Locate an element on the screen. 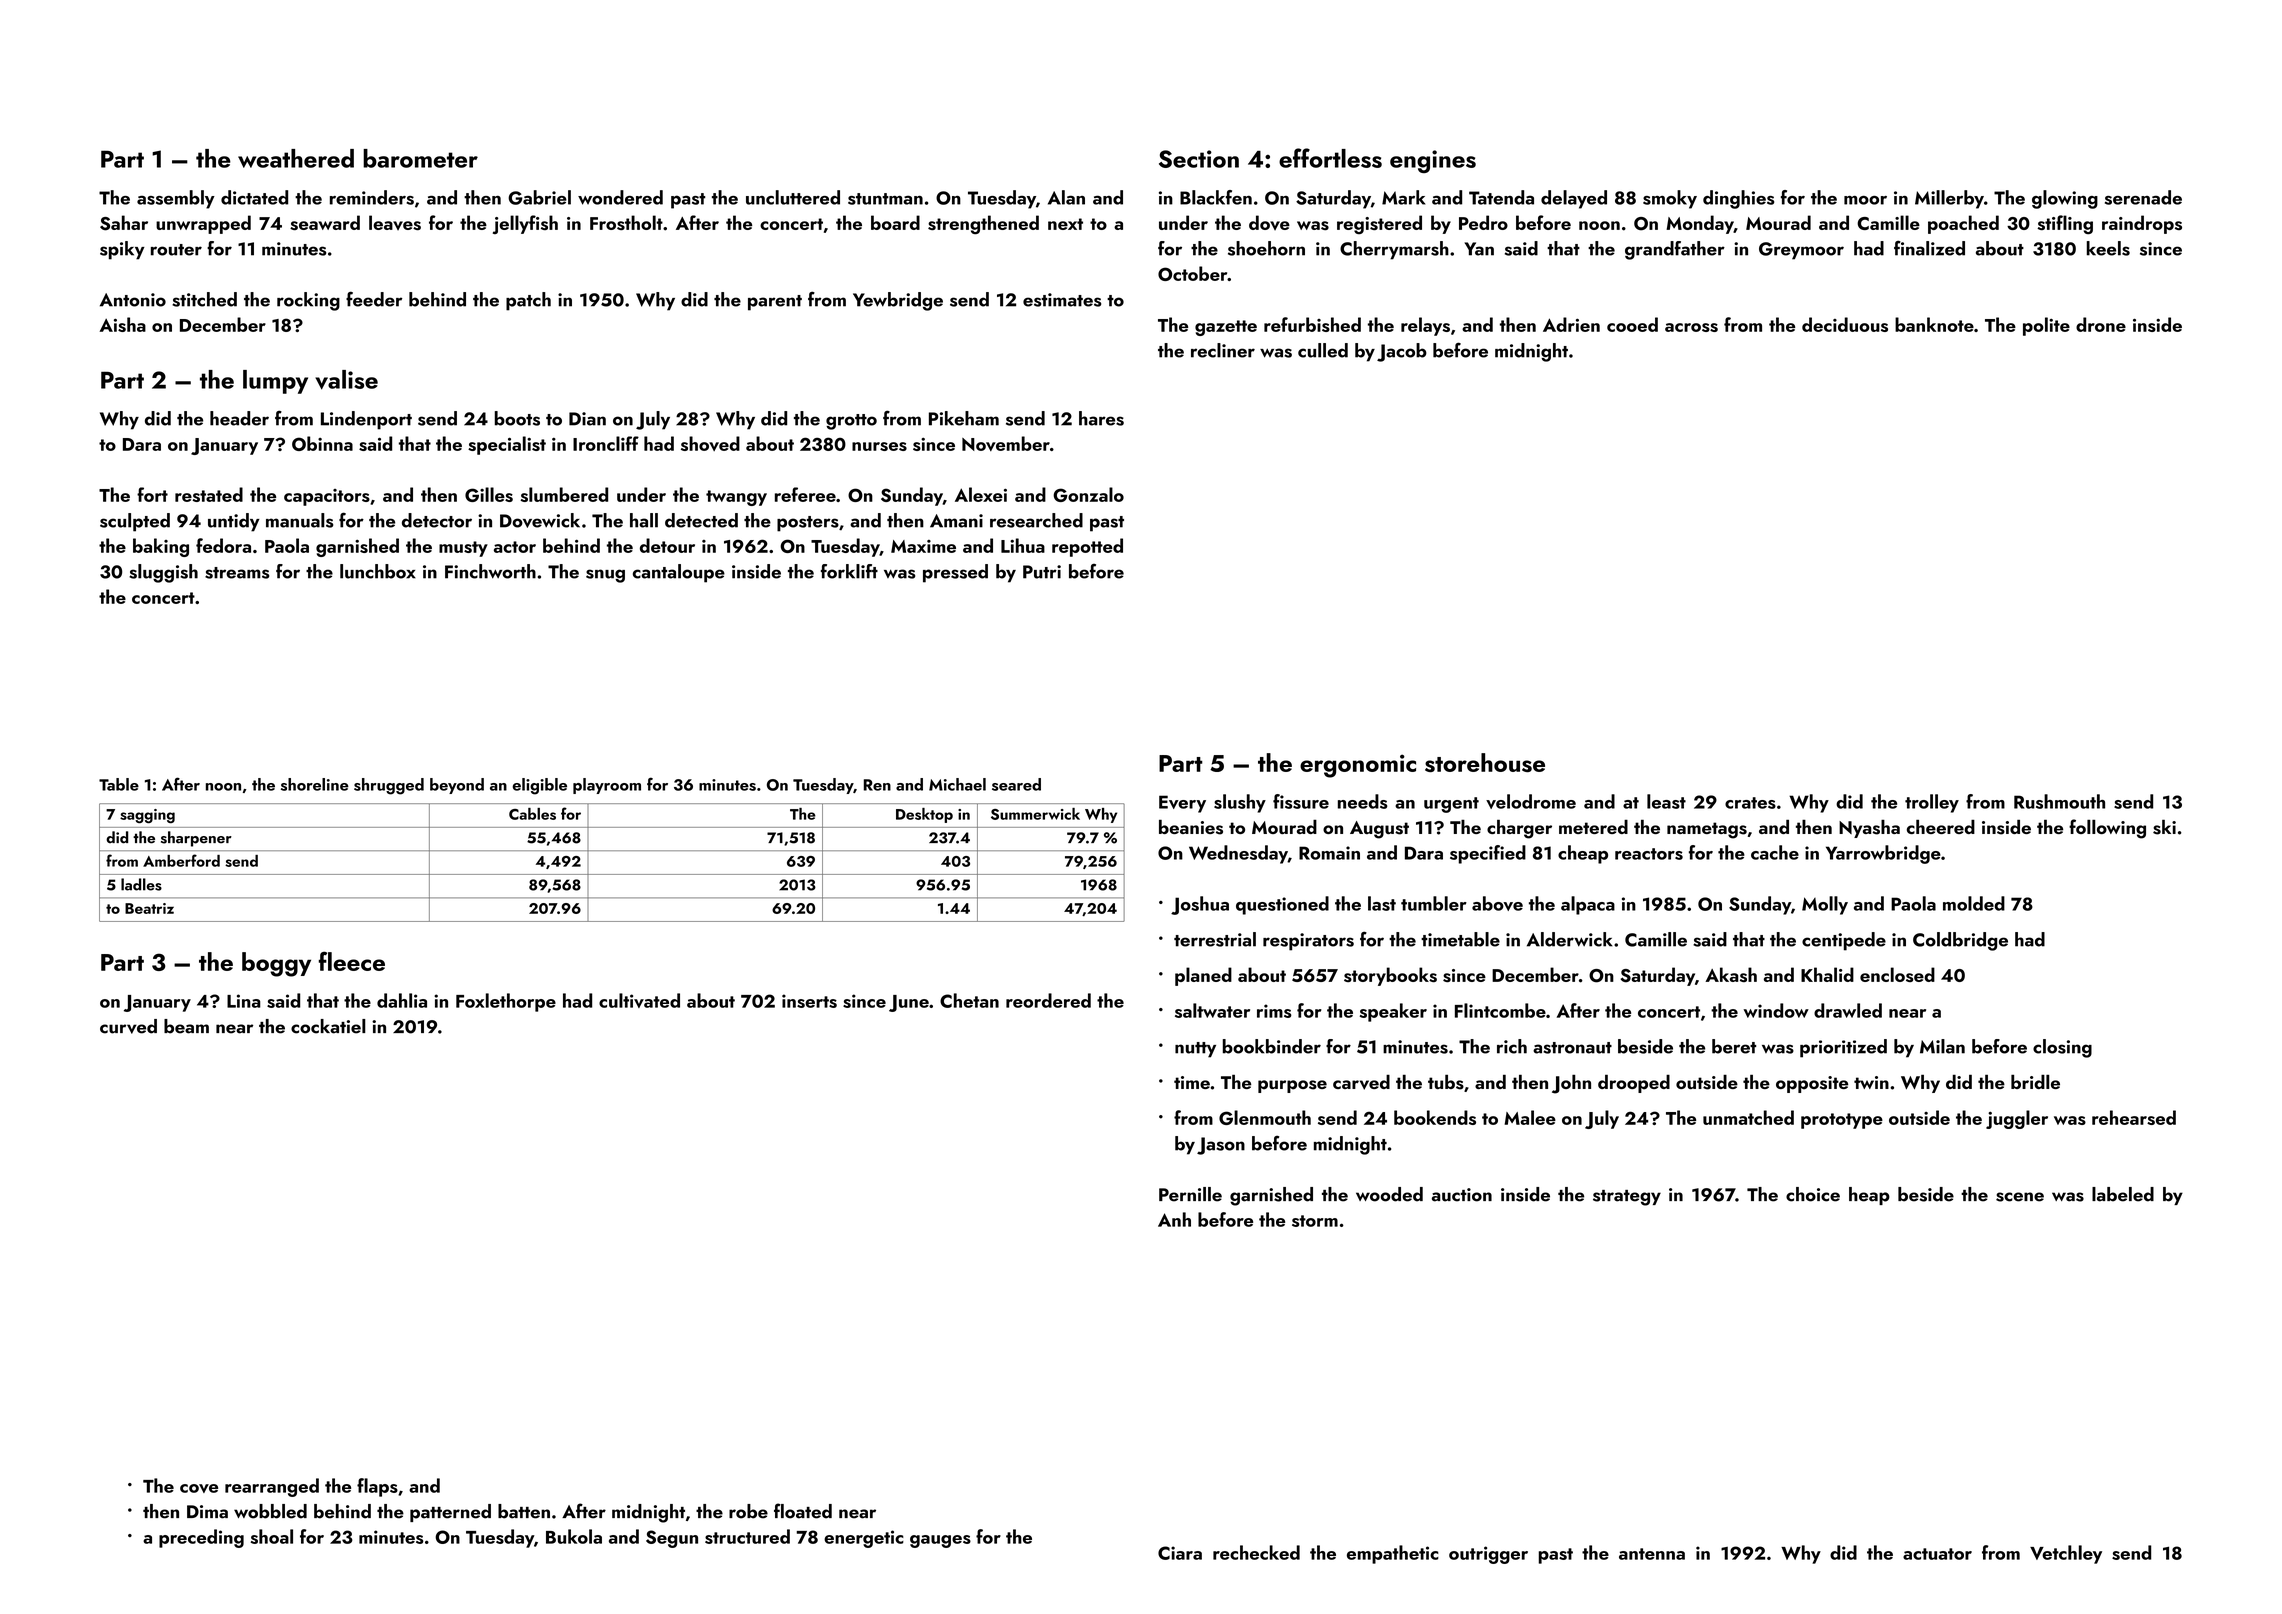 The width and height of the screenshot is (2282, 1614). cockatiel is located at coordinates (328, 1026).
